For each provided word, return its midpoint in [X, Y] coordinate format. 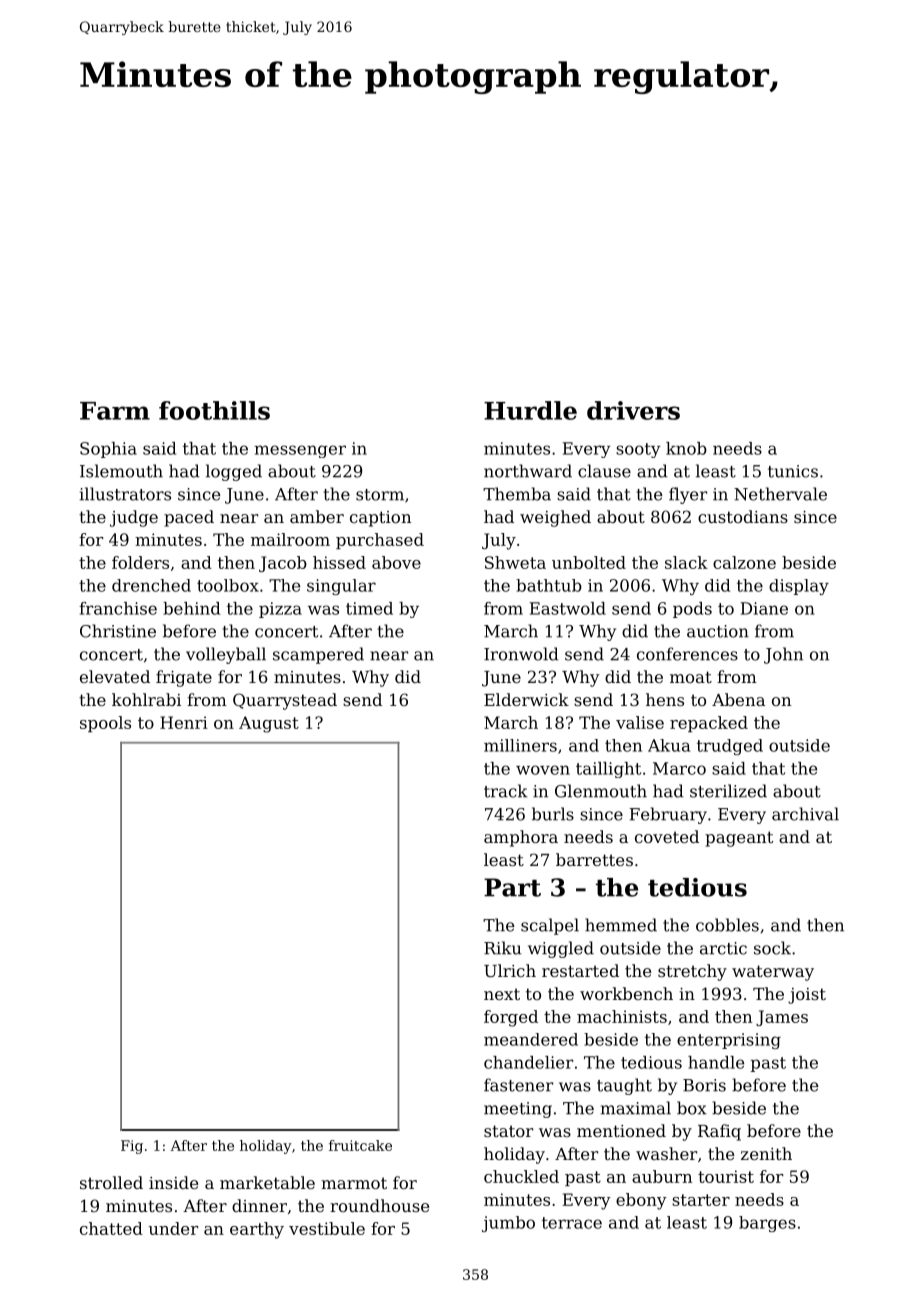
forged [511, 1018]
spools [105, 724]
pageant [739, 839]
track [506, 791]
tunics [793, 471]
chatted [111, 1228]
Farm [115, 411]
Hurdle [530, 410]
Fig [132, 1147]
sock [772, 948]
